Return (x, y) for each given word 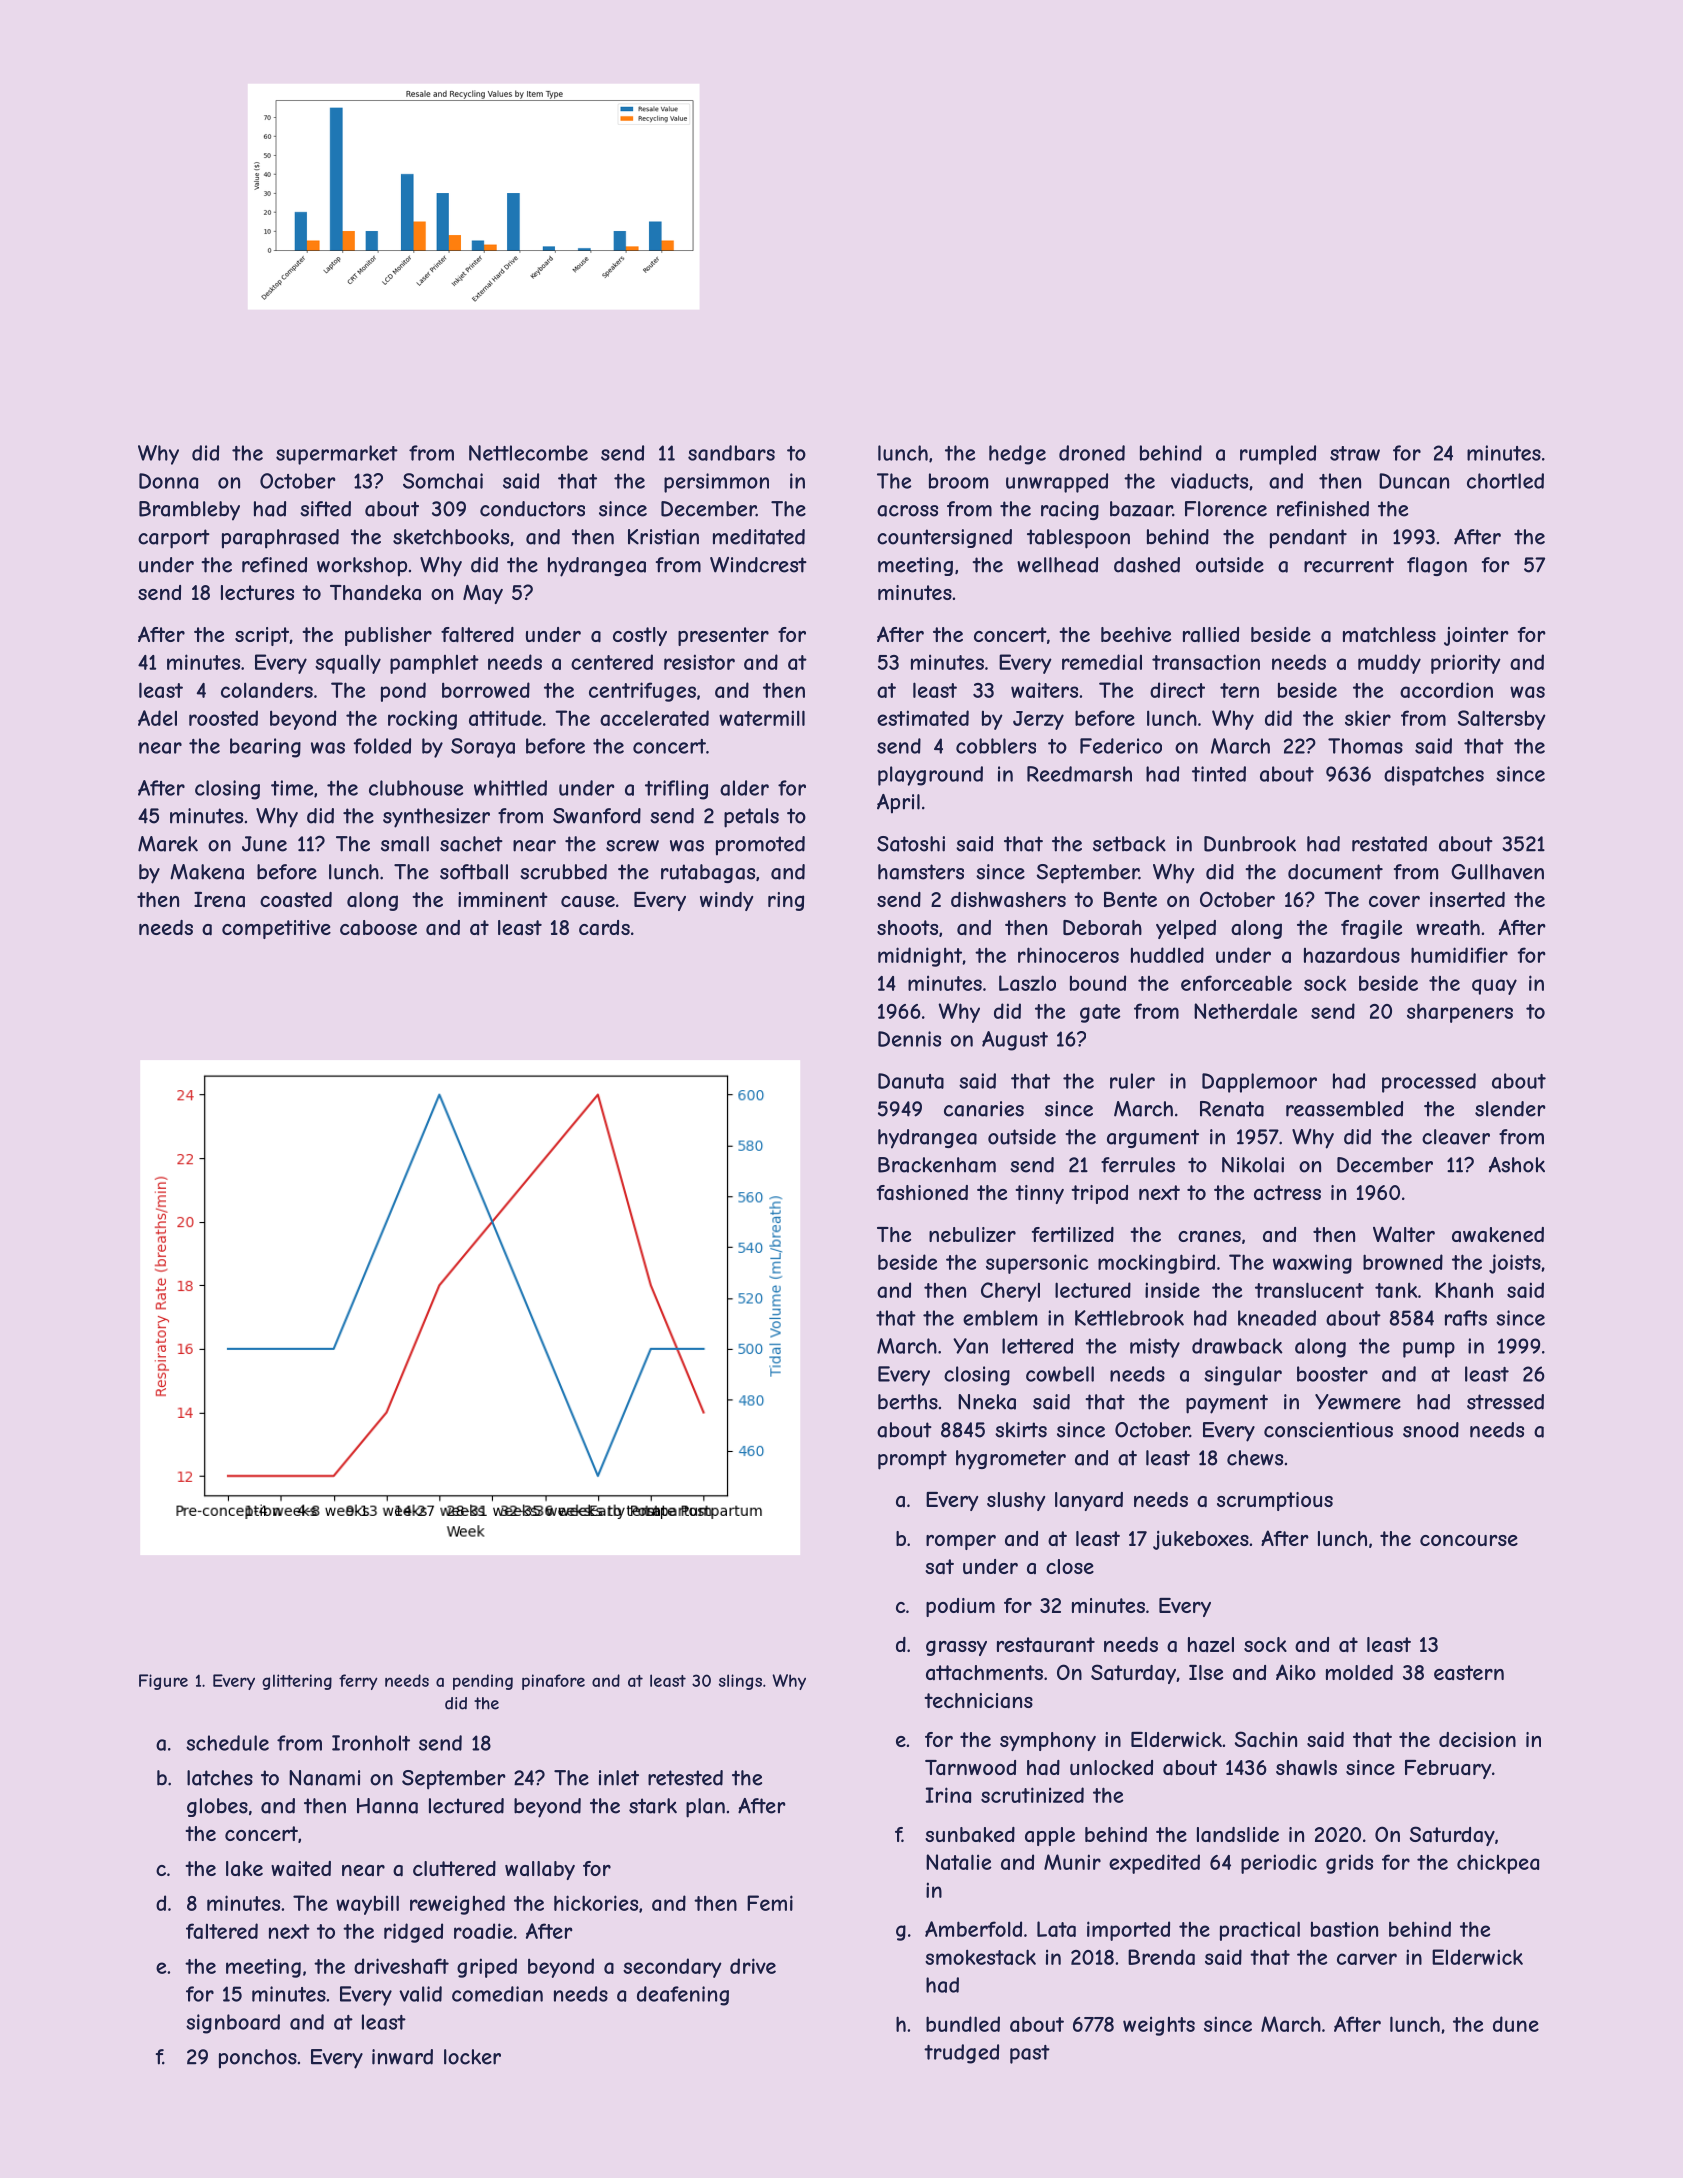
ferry (358, 1682)
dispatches (1434, 776)
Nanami (324, 1778)
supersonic (1037, 1264)
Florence (1226, 509)
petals (751, 818)
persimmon (716, 483)
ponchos (258, 2058)
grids (1349, 1864)
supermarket (337, 455)
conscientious (1328, 1430)
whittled (510, 788)
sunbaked (970, 1835)
